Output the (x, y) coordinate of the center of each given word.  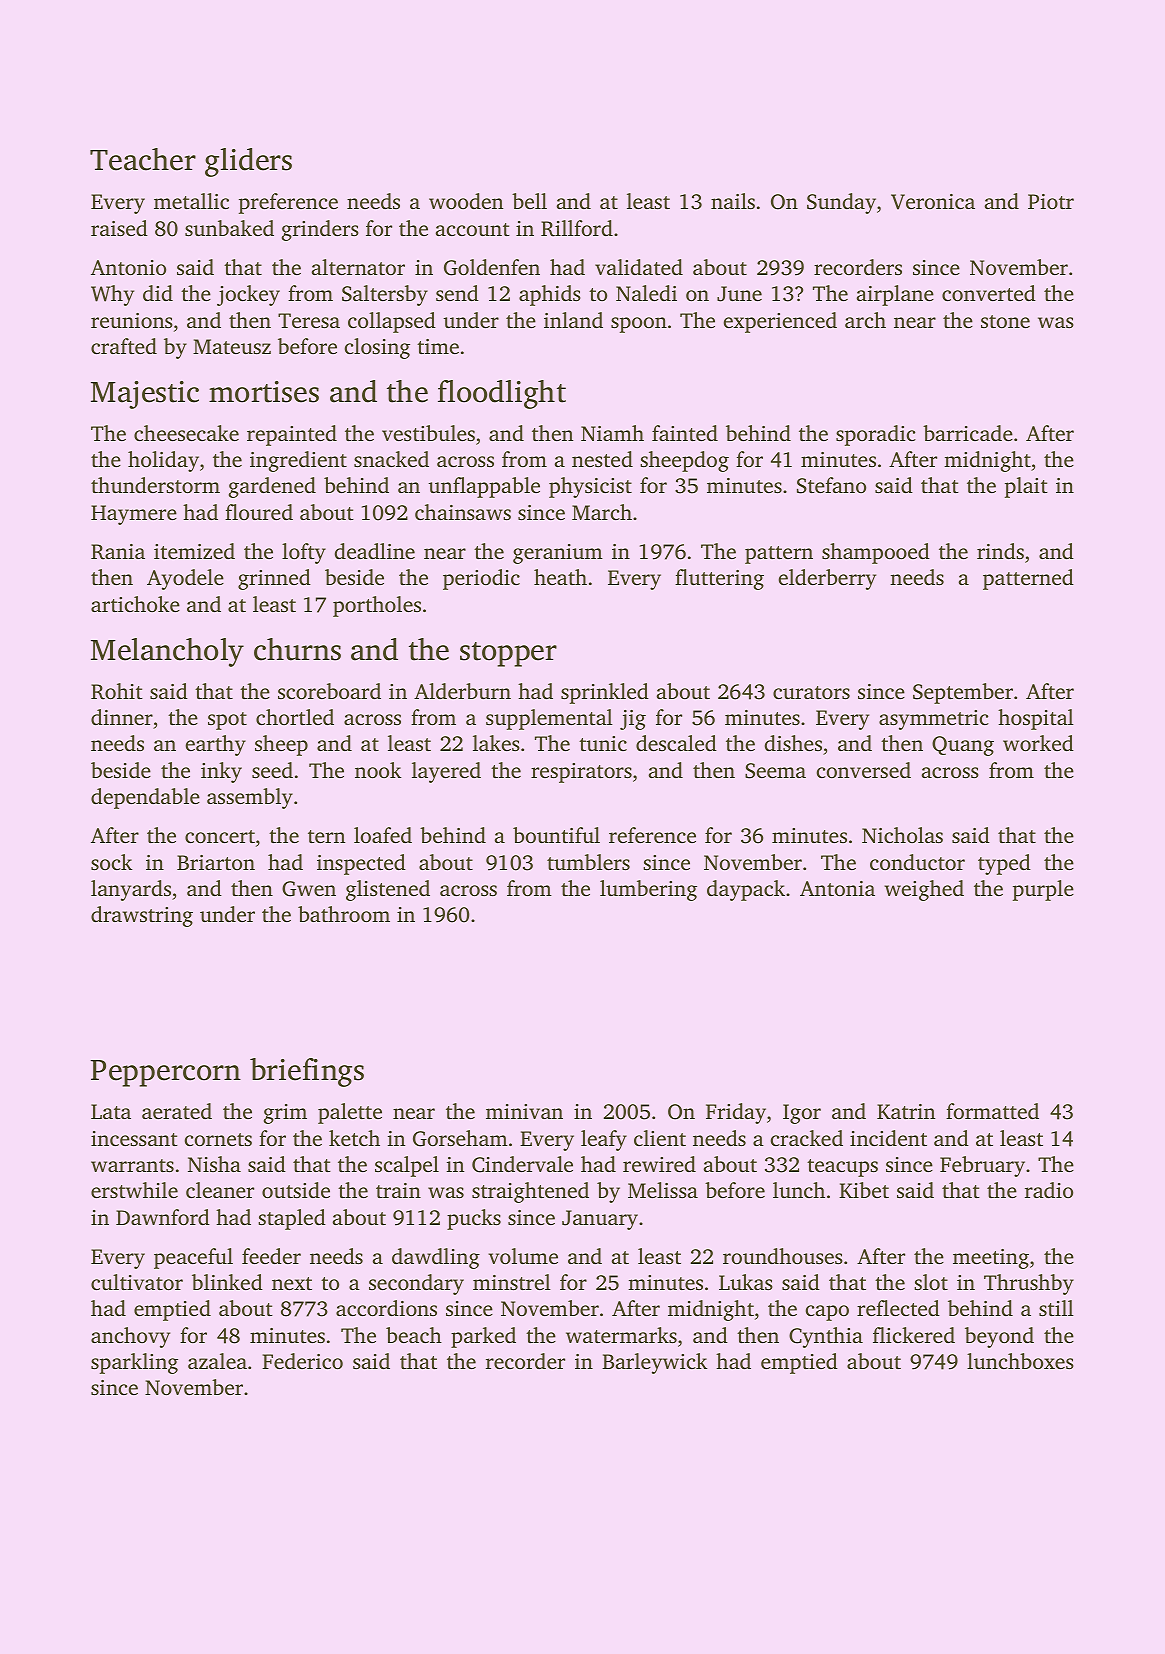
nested (602, 459)
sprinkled (605, 693)
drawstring (142, 916)
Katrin (906, 1111)
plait (1026, 487)
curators (811, 692)
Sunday (841, 203)
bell (529, 201)
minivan (524, 1111)
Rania (118, 552)
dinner (122, 717)
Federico (302, 1361)
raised (119, 228)
